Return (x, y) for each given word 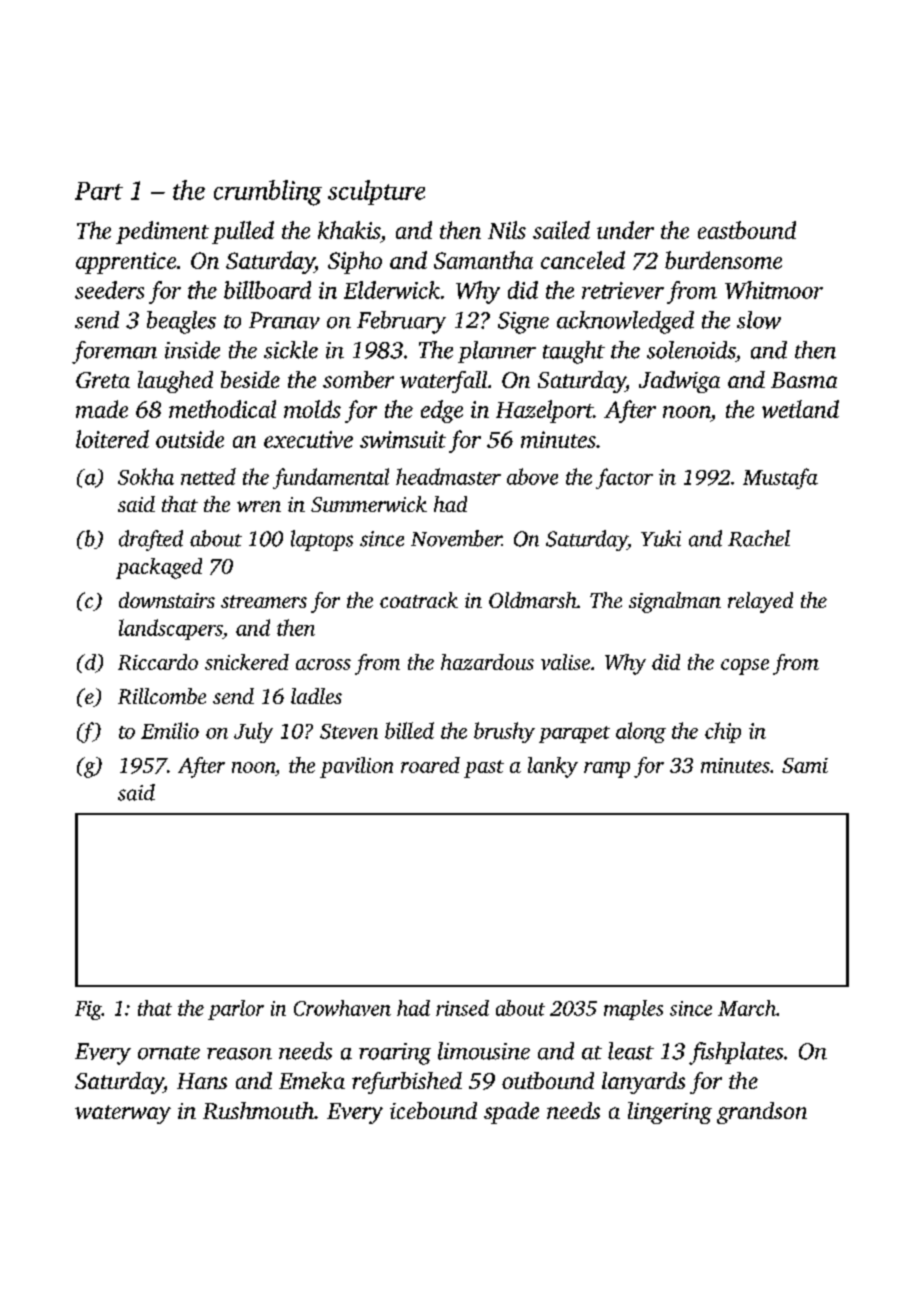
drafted (151, 540)
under (625, 230)
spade (511, 1113)
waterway (123, 1114)
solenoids (691, 350)
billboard (267, 290)
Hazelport (544, 411)
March (747, 1008)
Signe (523, 323)
